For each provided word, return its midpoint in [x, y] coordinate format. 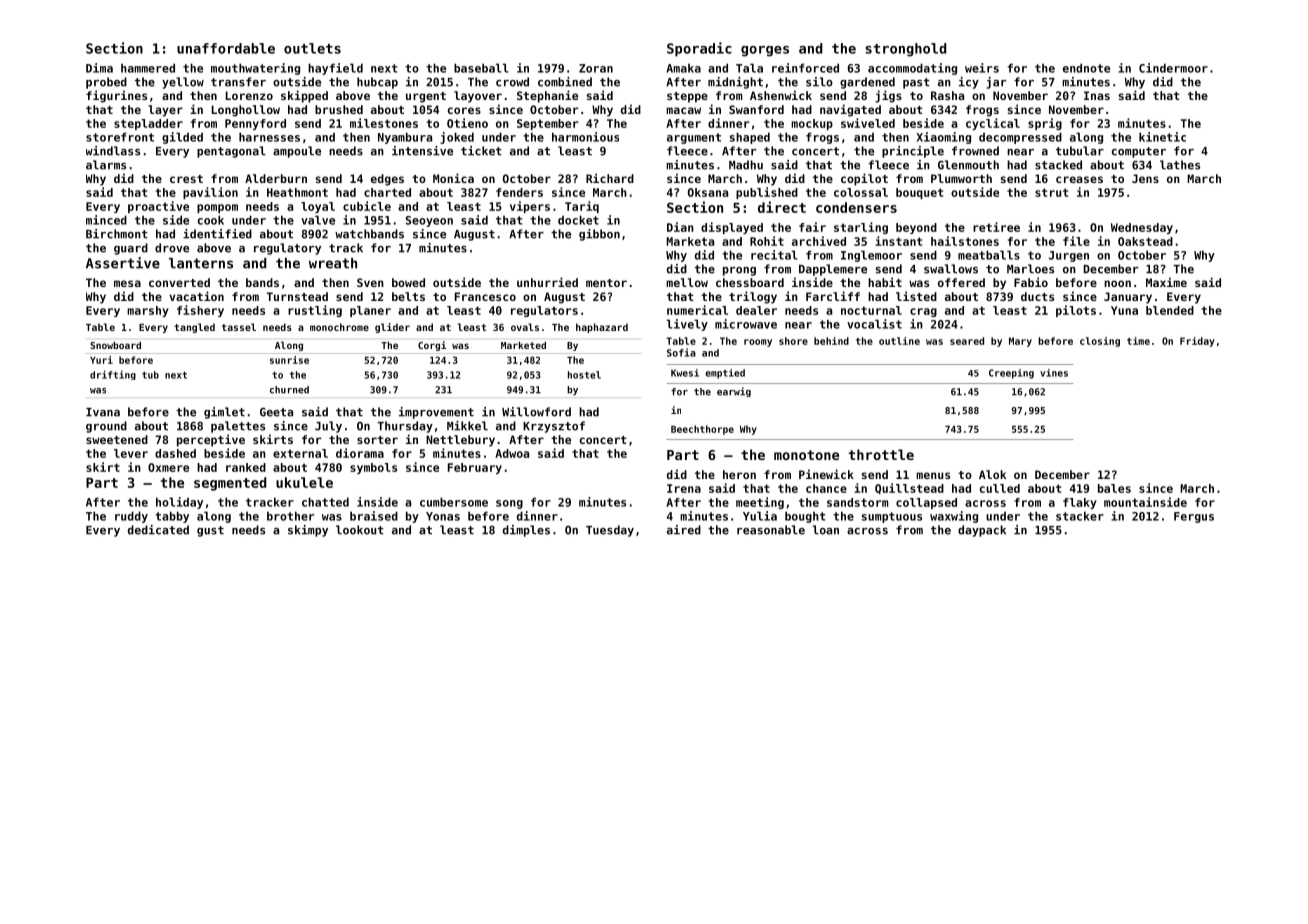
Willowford [536, 412]
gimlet [224, 413]
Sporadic [699, 49]
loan [826, 530]
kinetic [1162, 137]
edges [387, 180]
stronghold [906, 50]
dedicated [158, 530]
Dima [99, 68]
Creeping [1011, 374]
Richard [610, 178]
